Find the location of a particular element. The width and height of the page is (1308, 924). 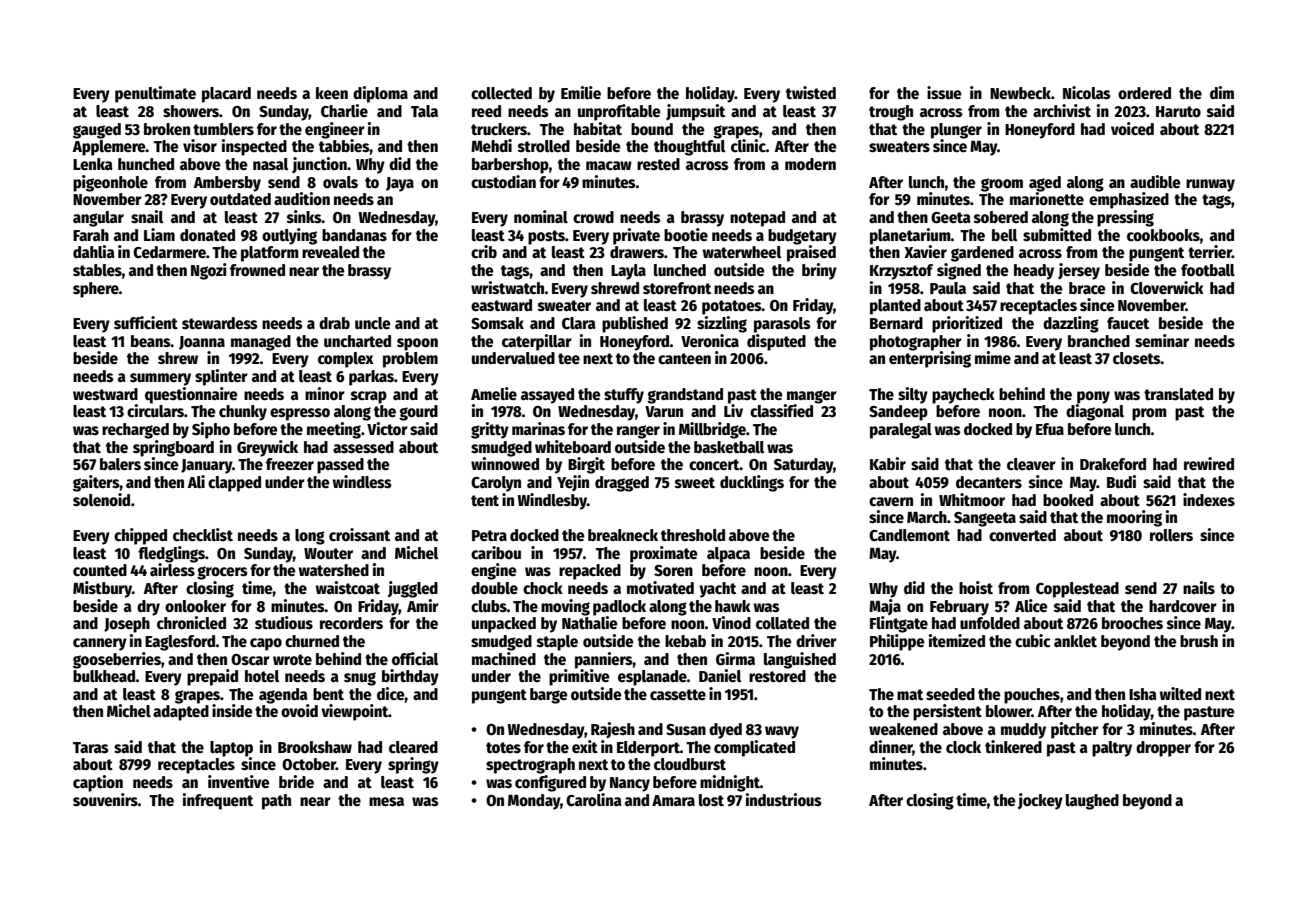

beans is located at coordinates (150, 341).
